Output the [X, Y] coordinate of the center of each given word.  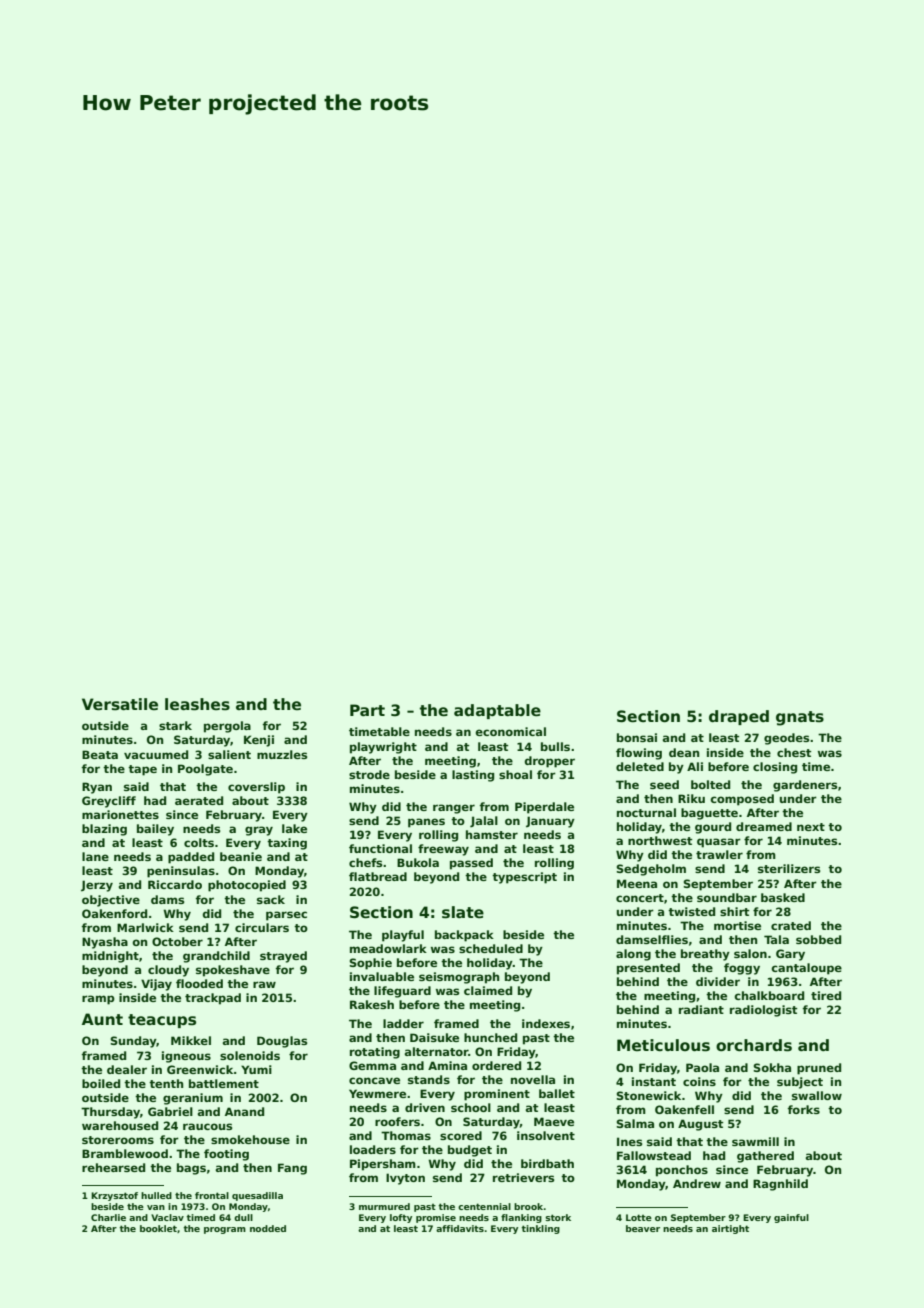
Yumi [256, 1069]
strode [369, 774]
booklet [158, 1228]
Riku [691, 798]
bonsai [637, 737]
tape [142, 770]
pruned [819, 1069]
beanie [241, 856]
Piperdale [544, 808]
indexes [546, 1023]
